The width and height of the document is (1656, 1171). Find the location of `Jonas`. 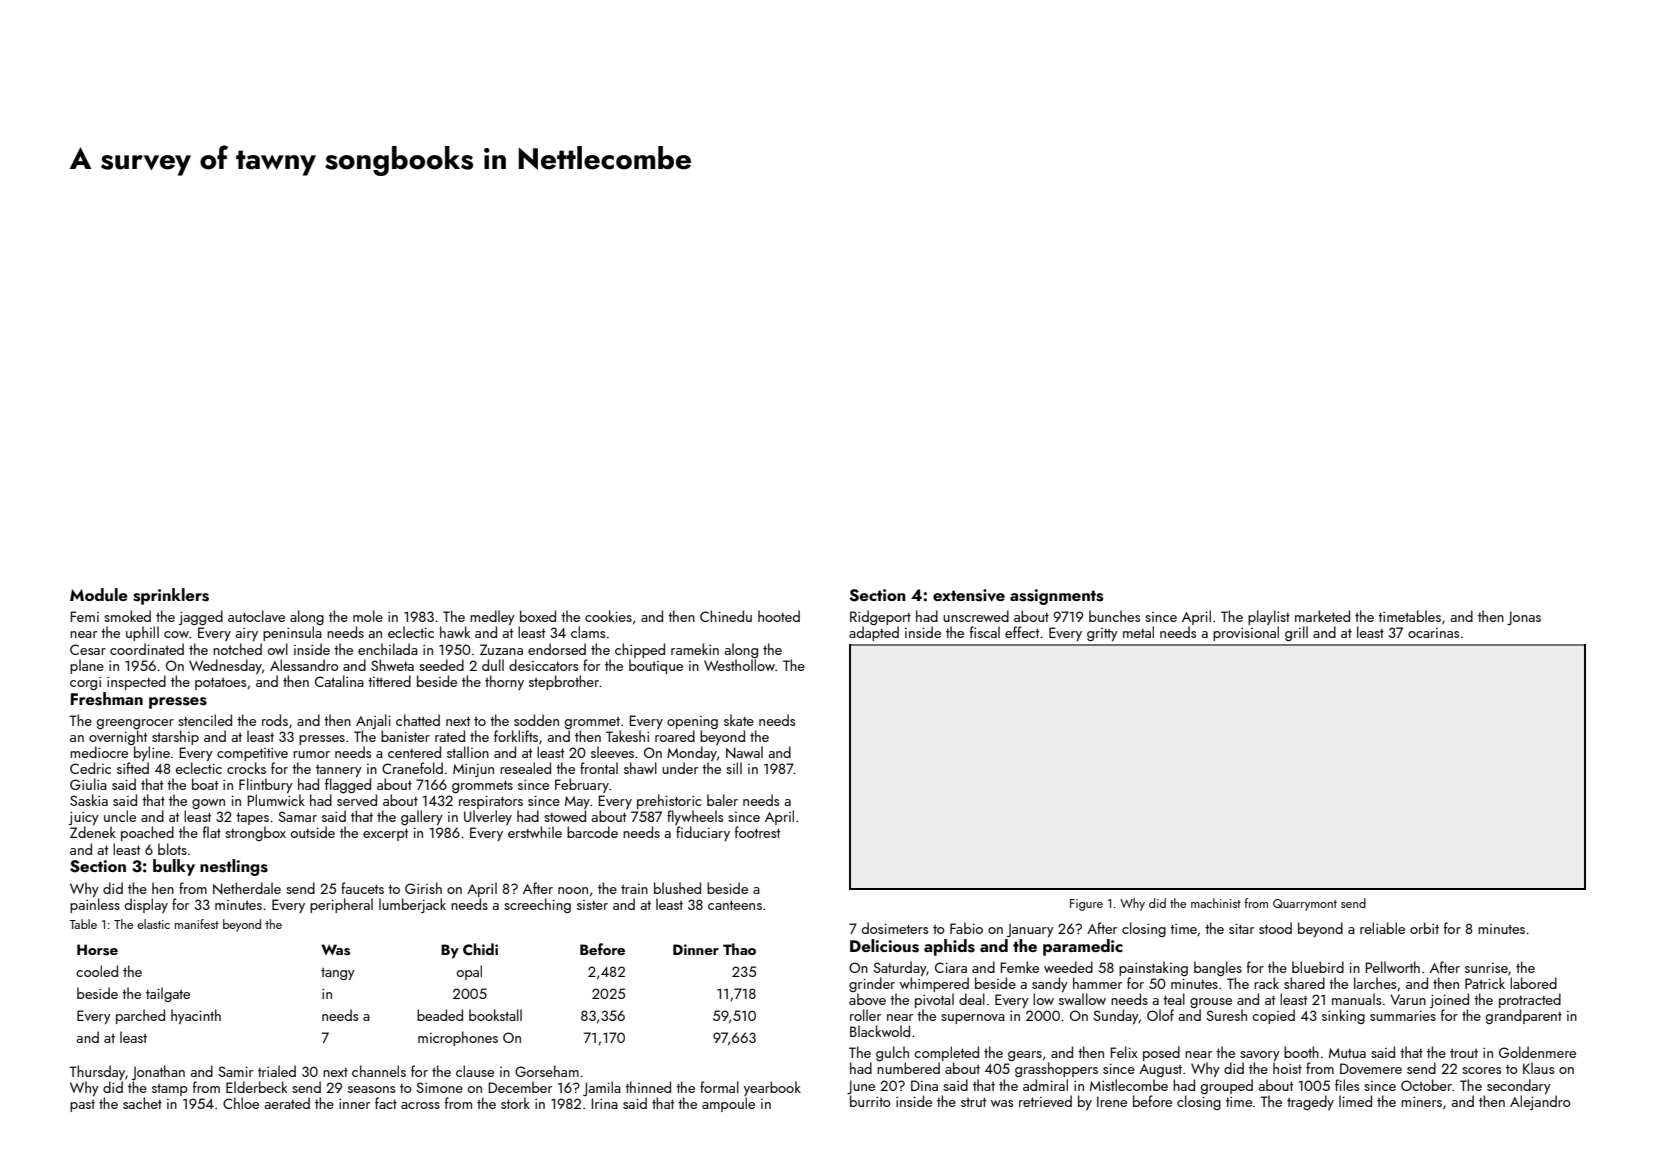

Jonas is located at coordinates (1524, 618).
